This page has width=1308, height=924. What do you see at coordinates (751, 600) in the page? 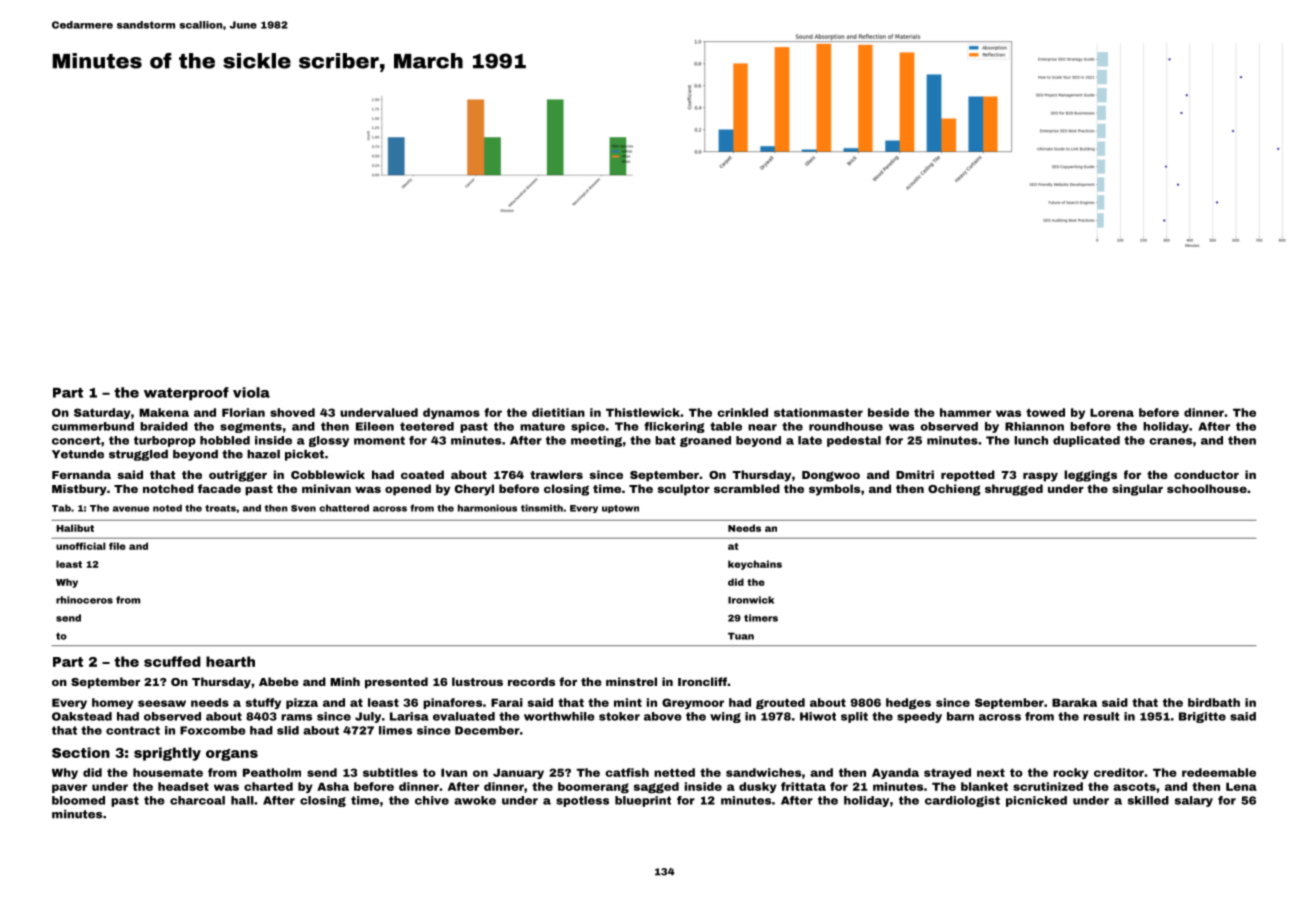
I see `Ironwick` at bounding box center [751, 600].
